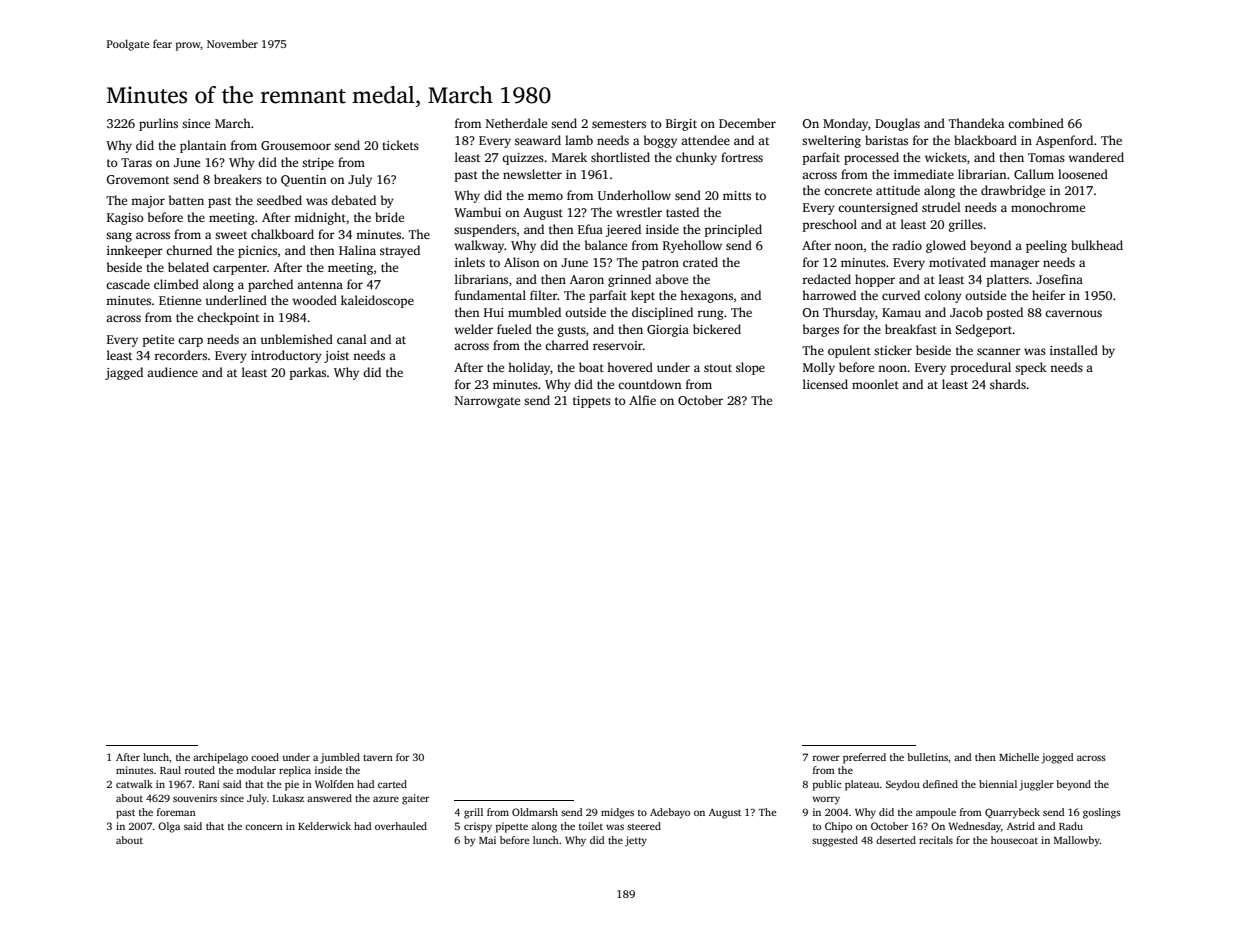 The image size is (1233, 952). What do you see at coordinates (1059, 279) in the screenshot?
I see `Josefina` at bounding box center [1059, 279].
